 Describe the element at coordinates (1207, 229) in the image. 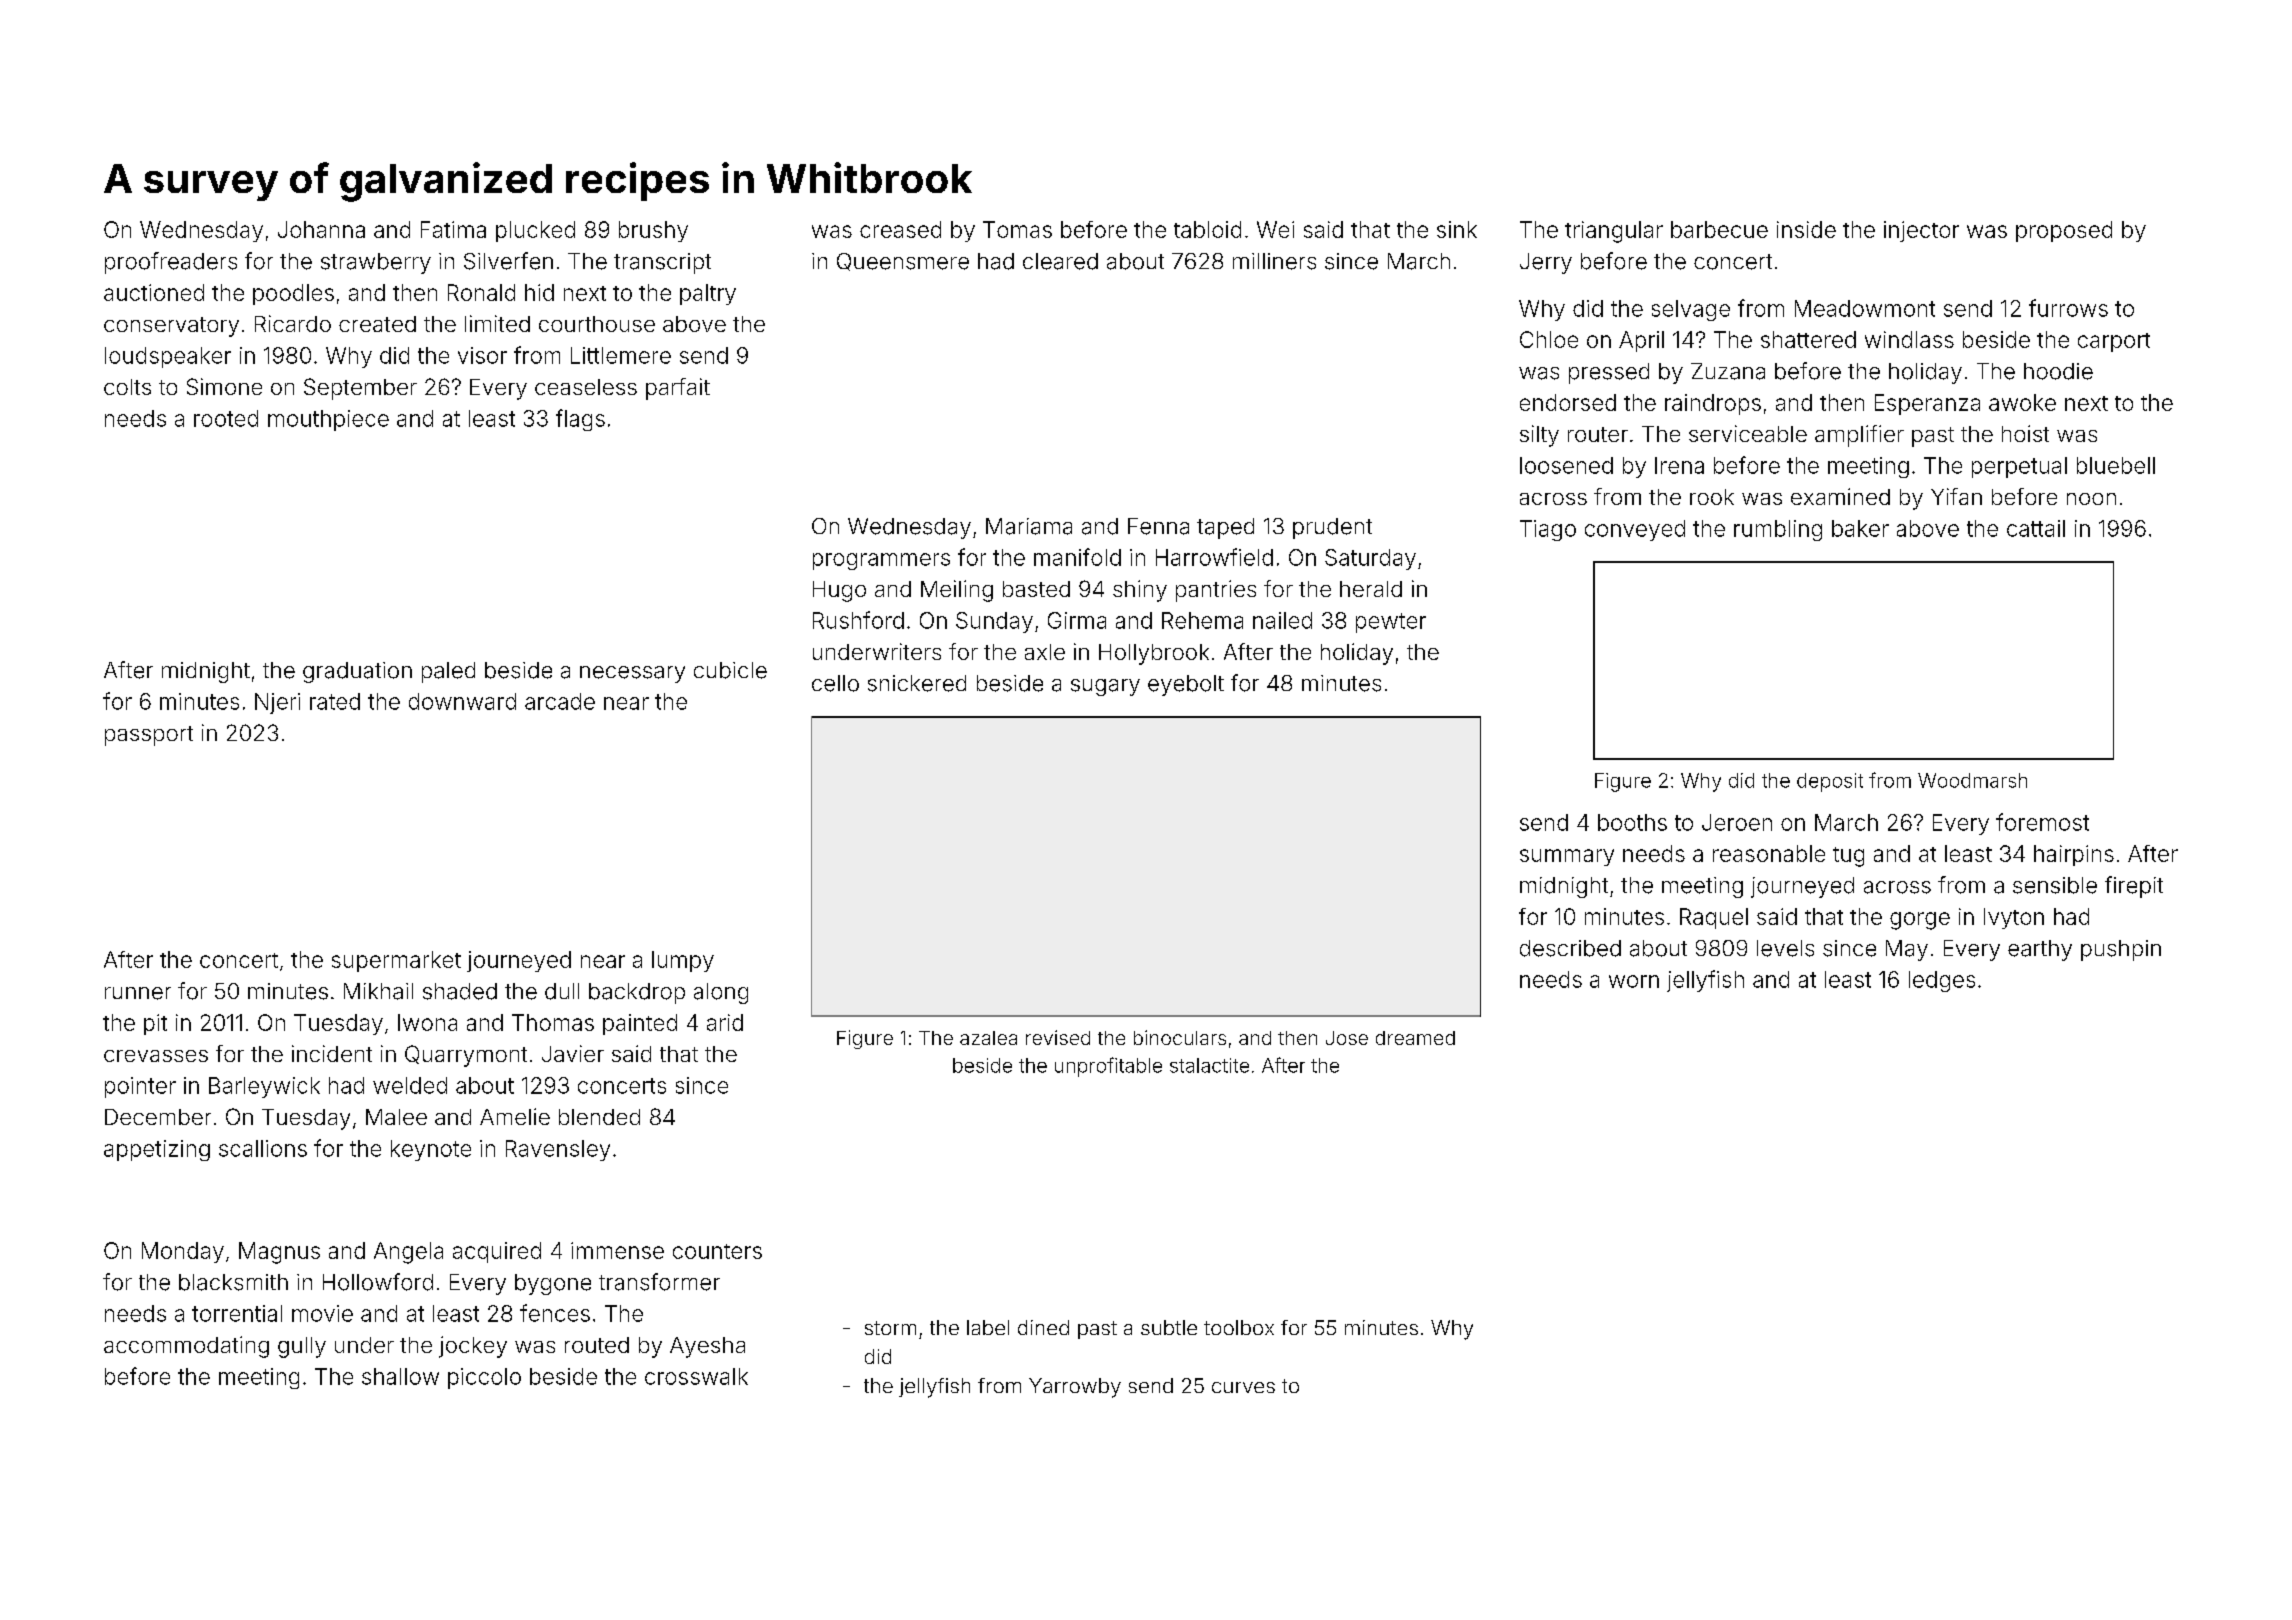

I see `tabloid` at that location.
